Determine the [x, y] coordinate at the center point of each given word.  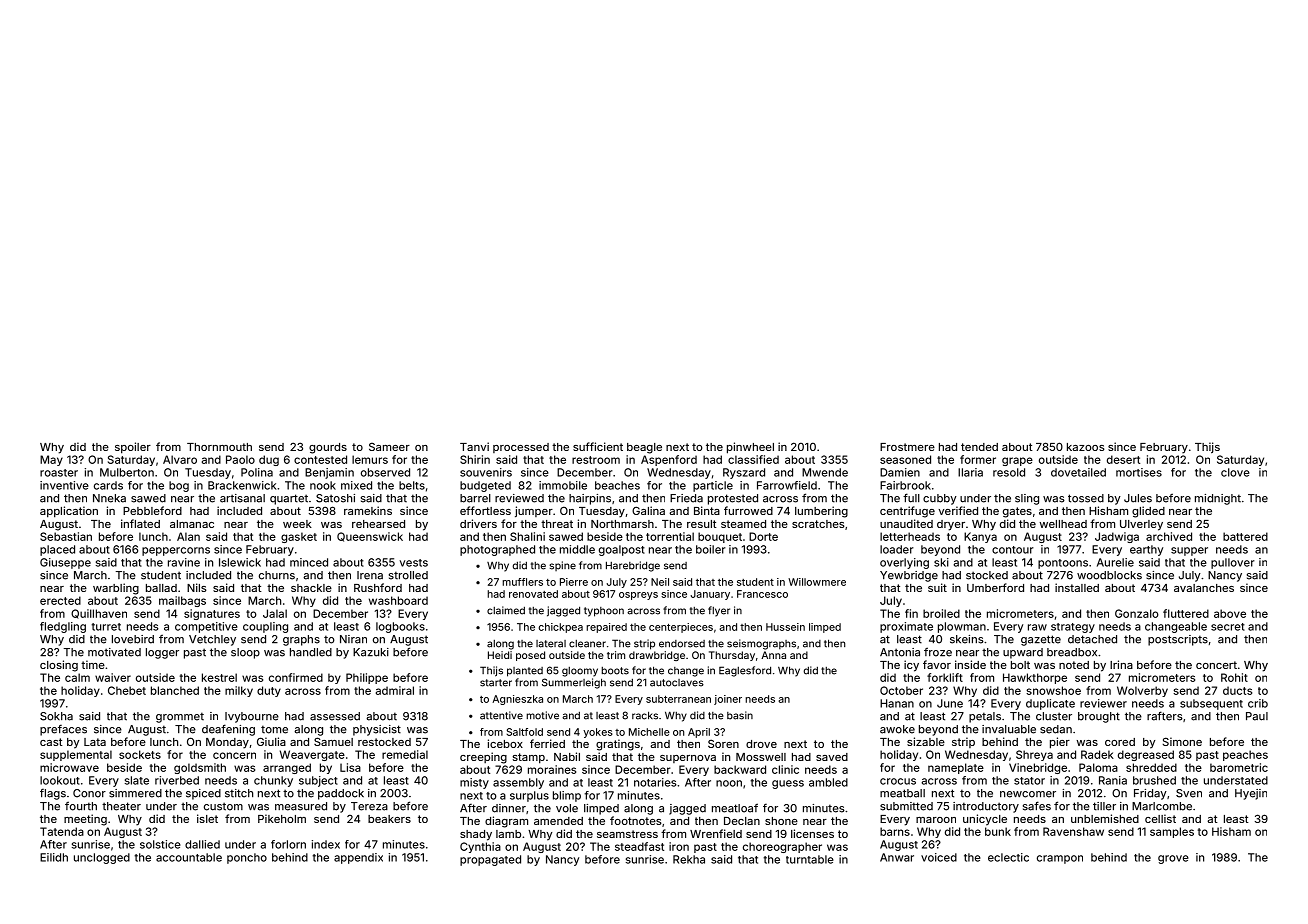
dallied [202, 844]
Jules [1138, 498]
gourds [328, 448]
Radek [1097, 754]
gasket [299, 537]
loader [897, 549]
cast [51, 742]
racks [645, 715]
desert [1123, 459]
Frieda [686, 498]
